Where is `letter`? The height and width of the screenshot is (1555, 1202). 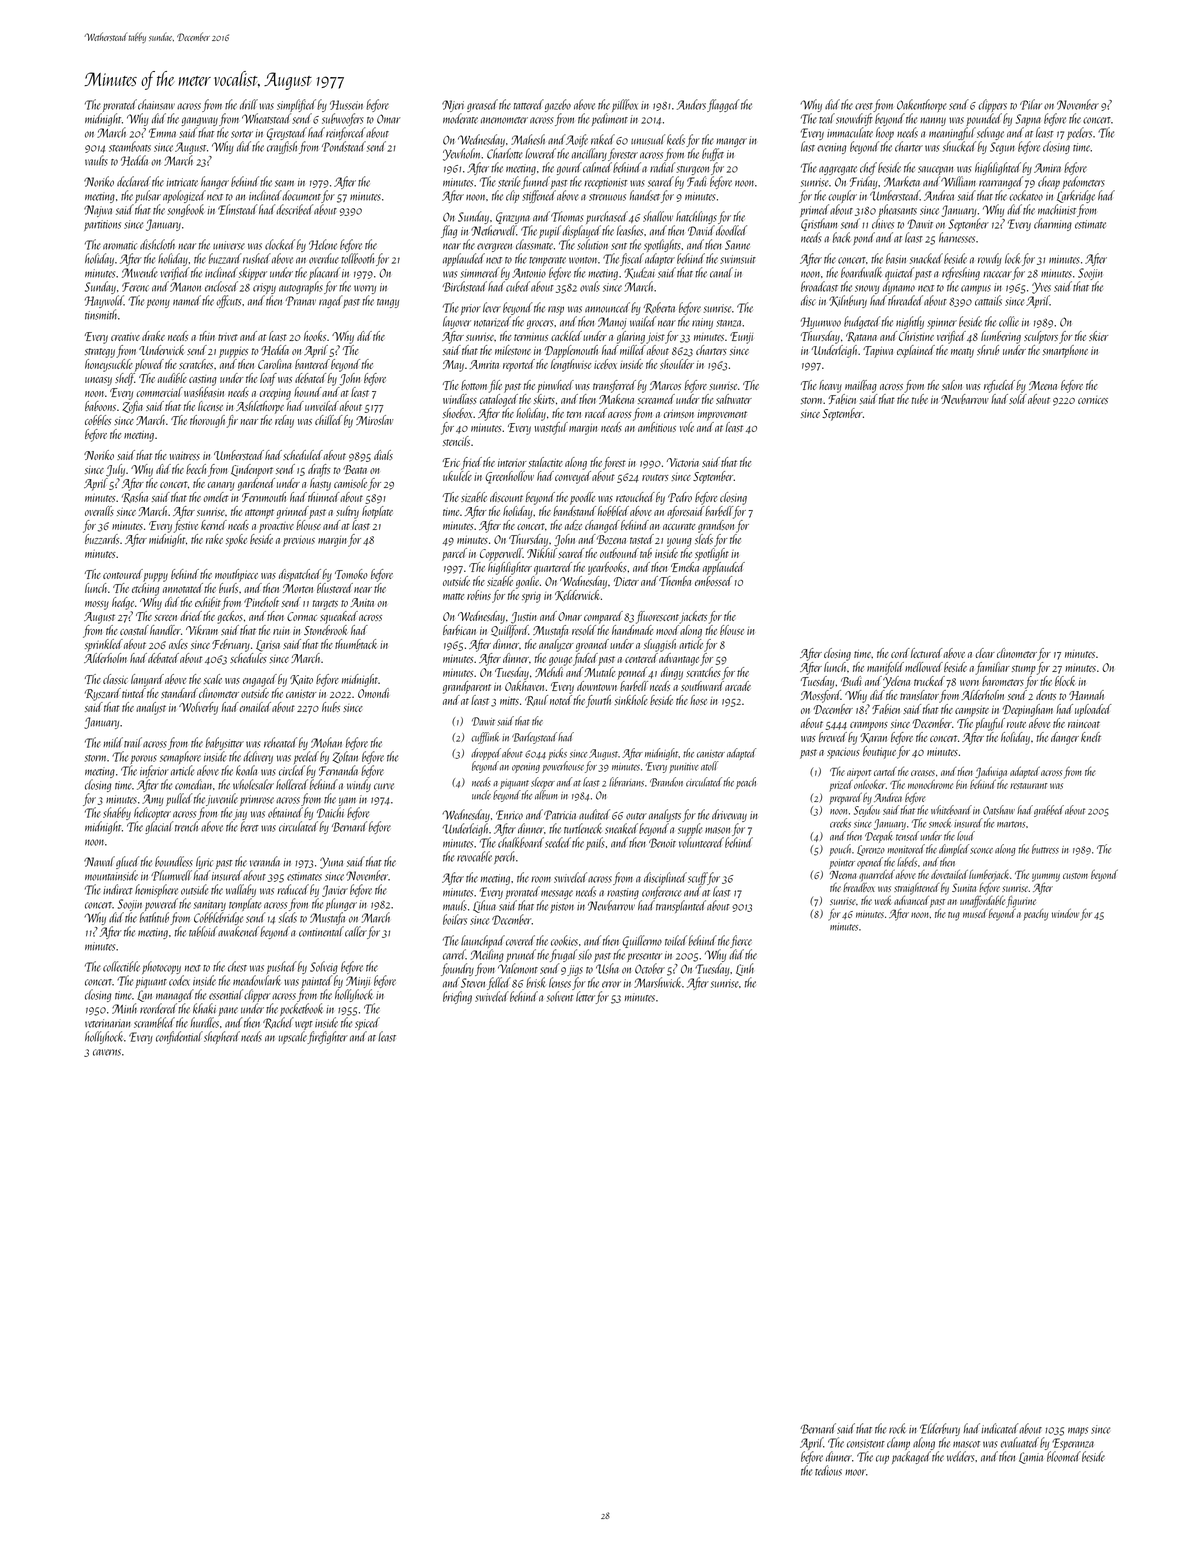 letter is located at coordinates (585, 996).
